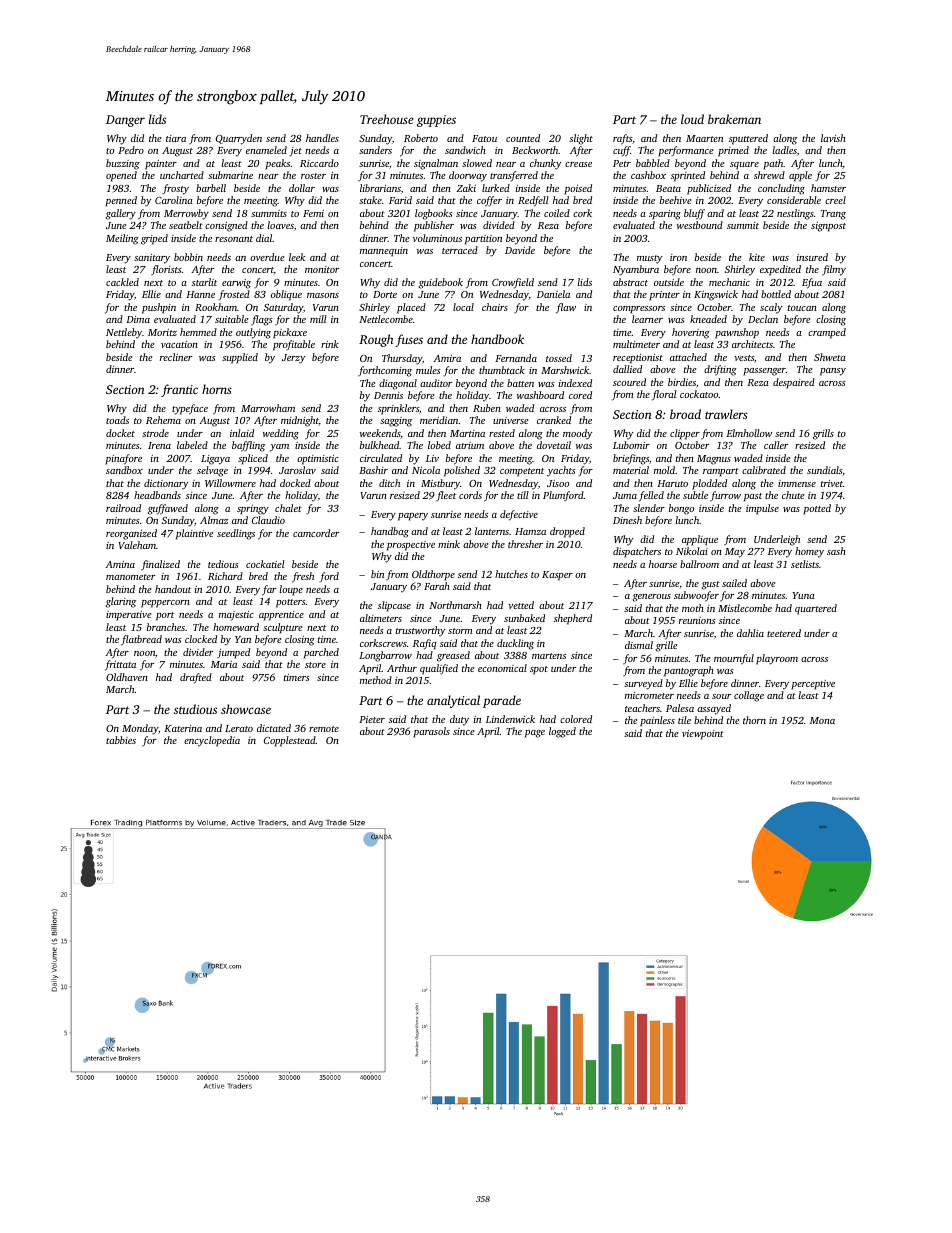 This screenshot has width=952, height=1233. What do you see at coordinates (833, 138) in the screenshot?
I see `lavish` at bounding box center [833, 138].
